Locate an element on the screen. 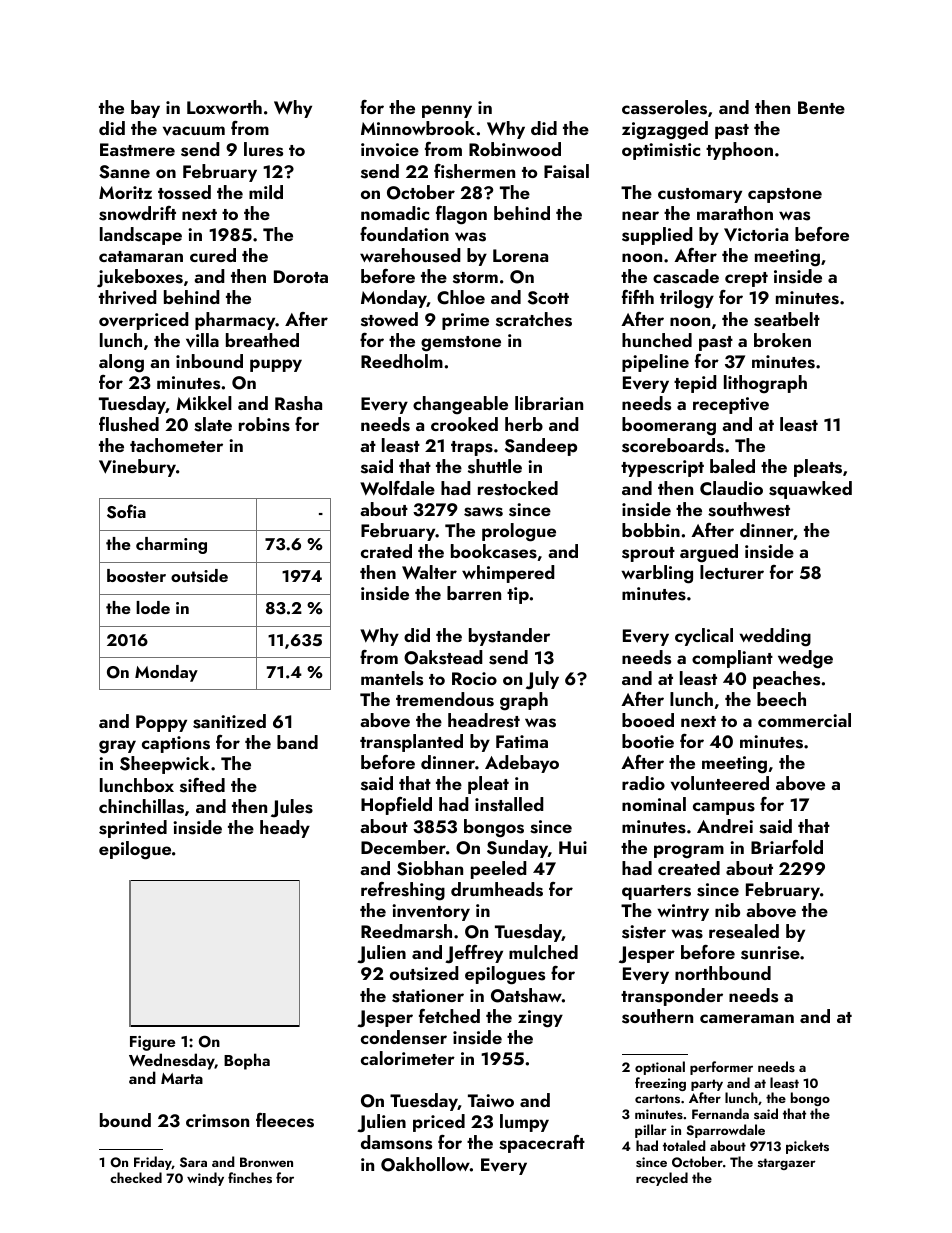 The height and width of the screenshot is (1233, 952). Sandeep is located at coordinates (541, 447).
